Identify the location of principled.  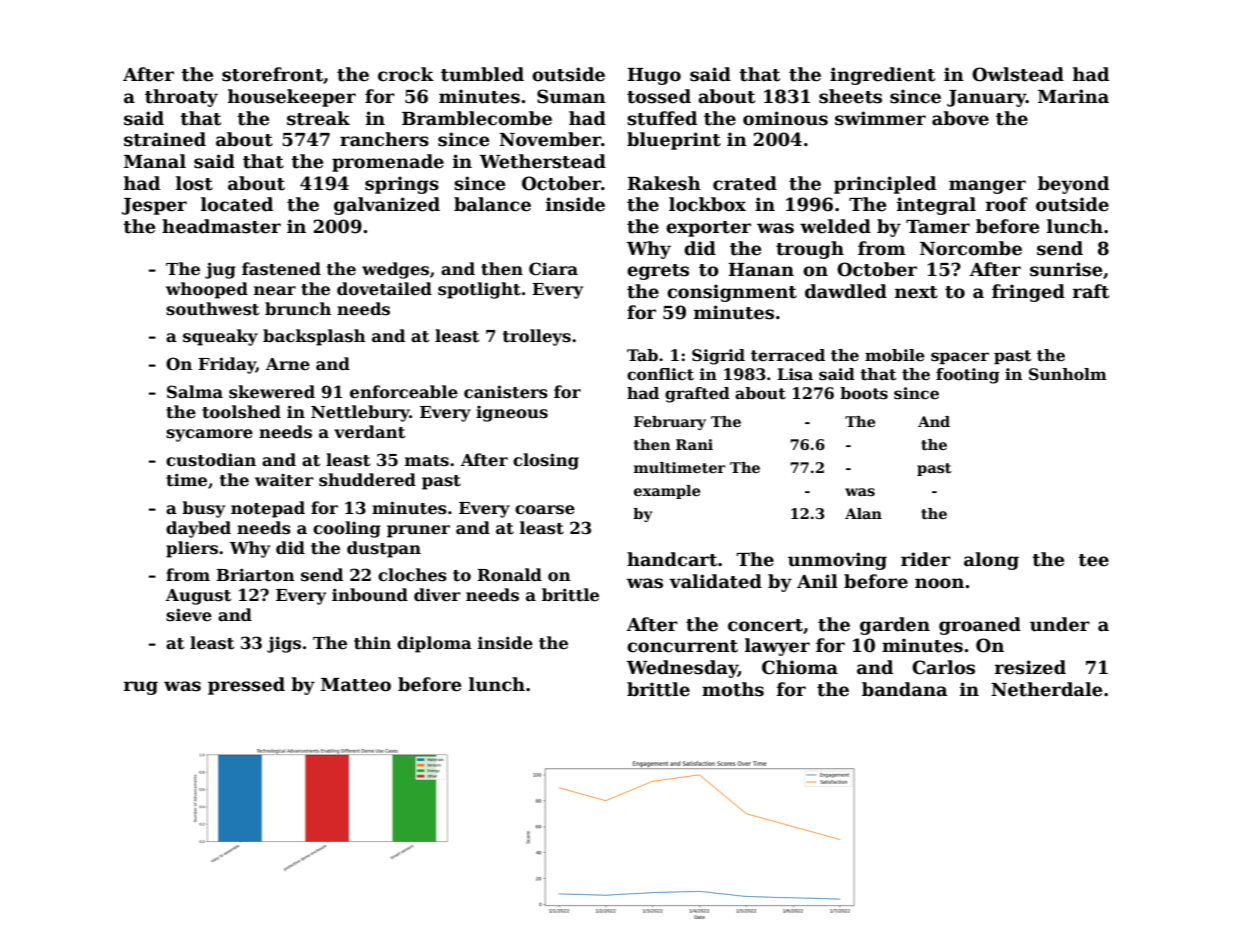
(885, 185).
